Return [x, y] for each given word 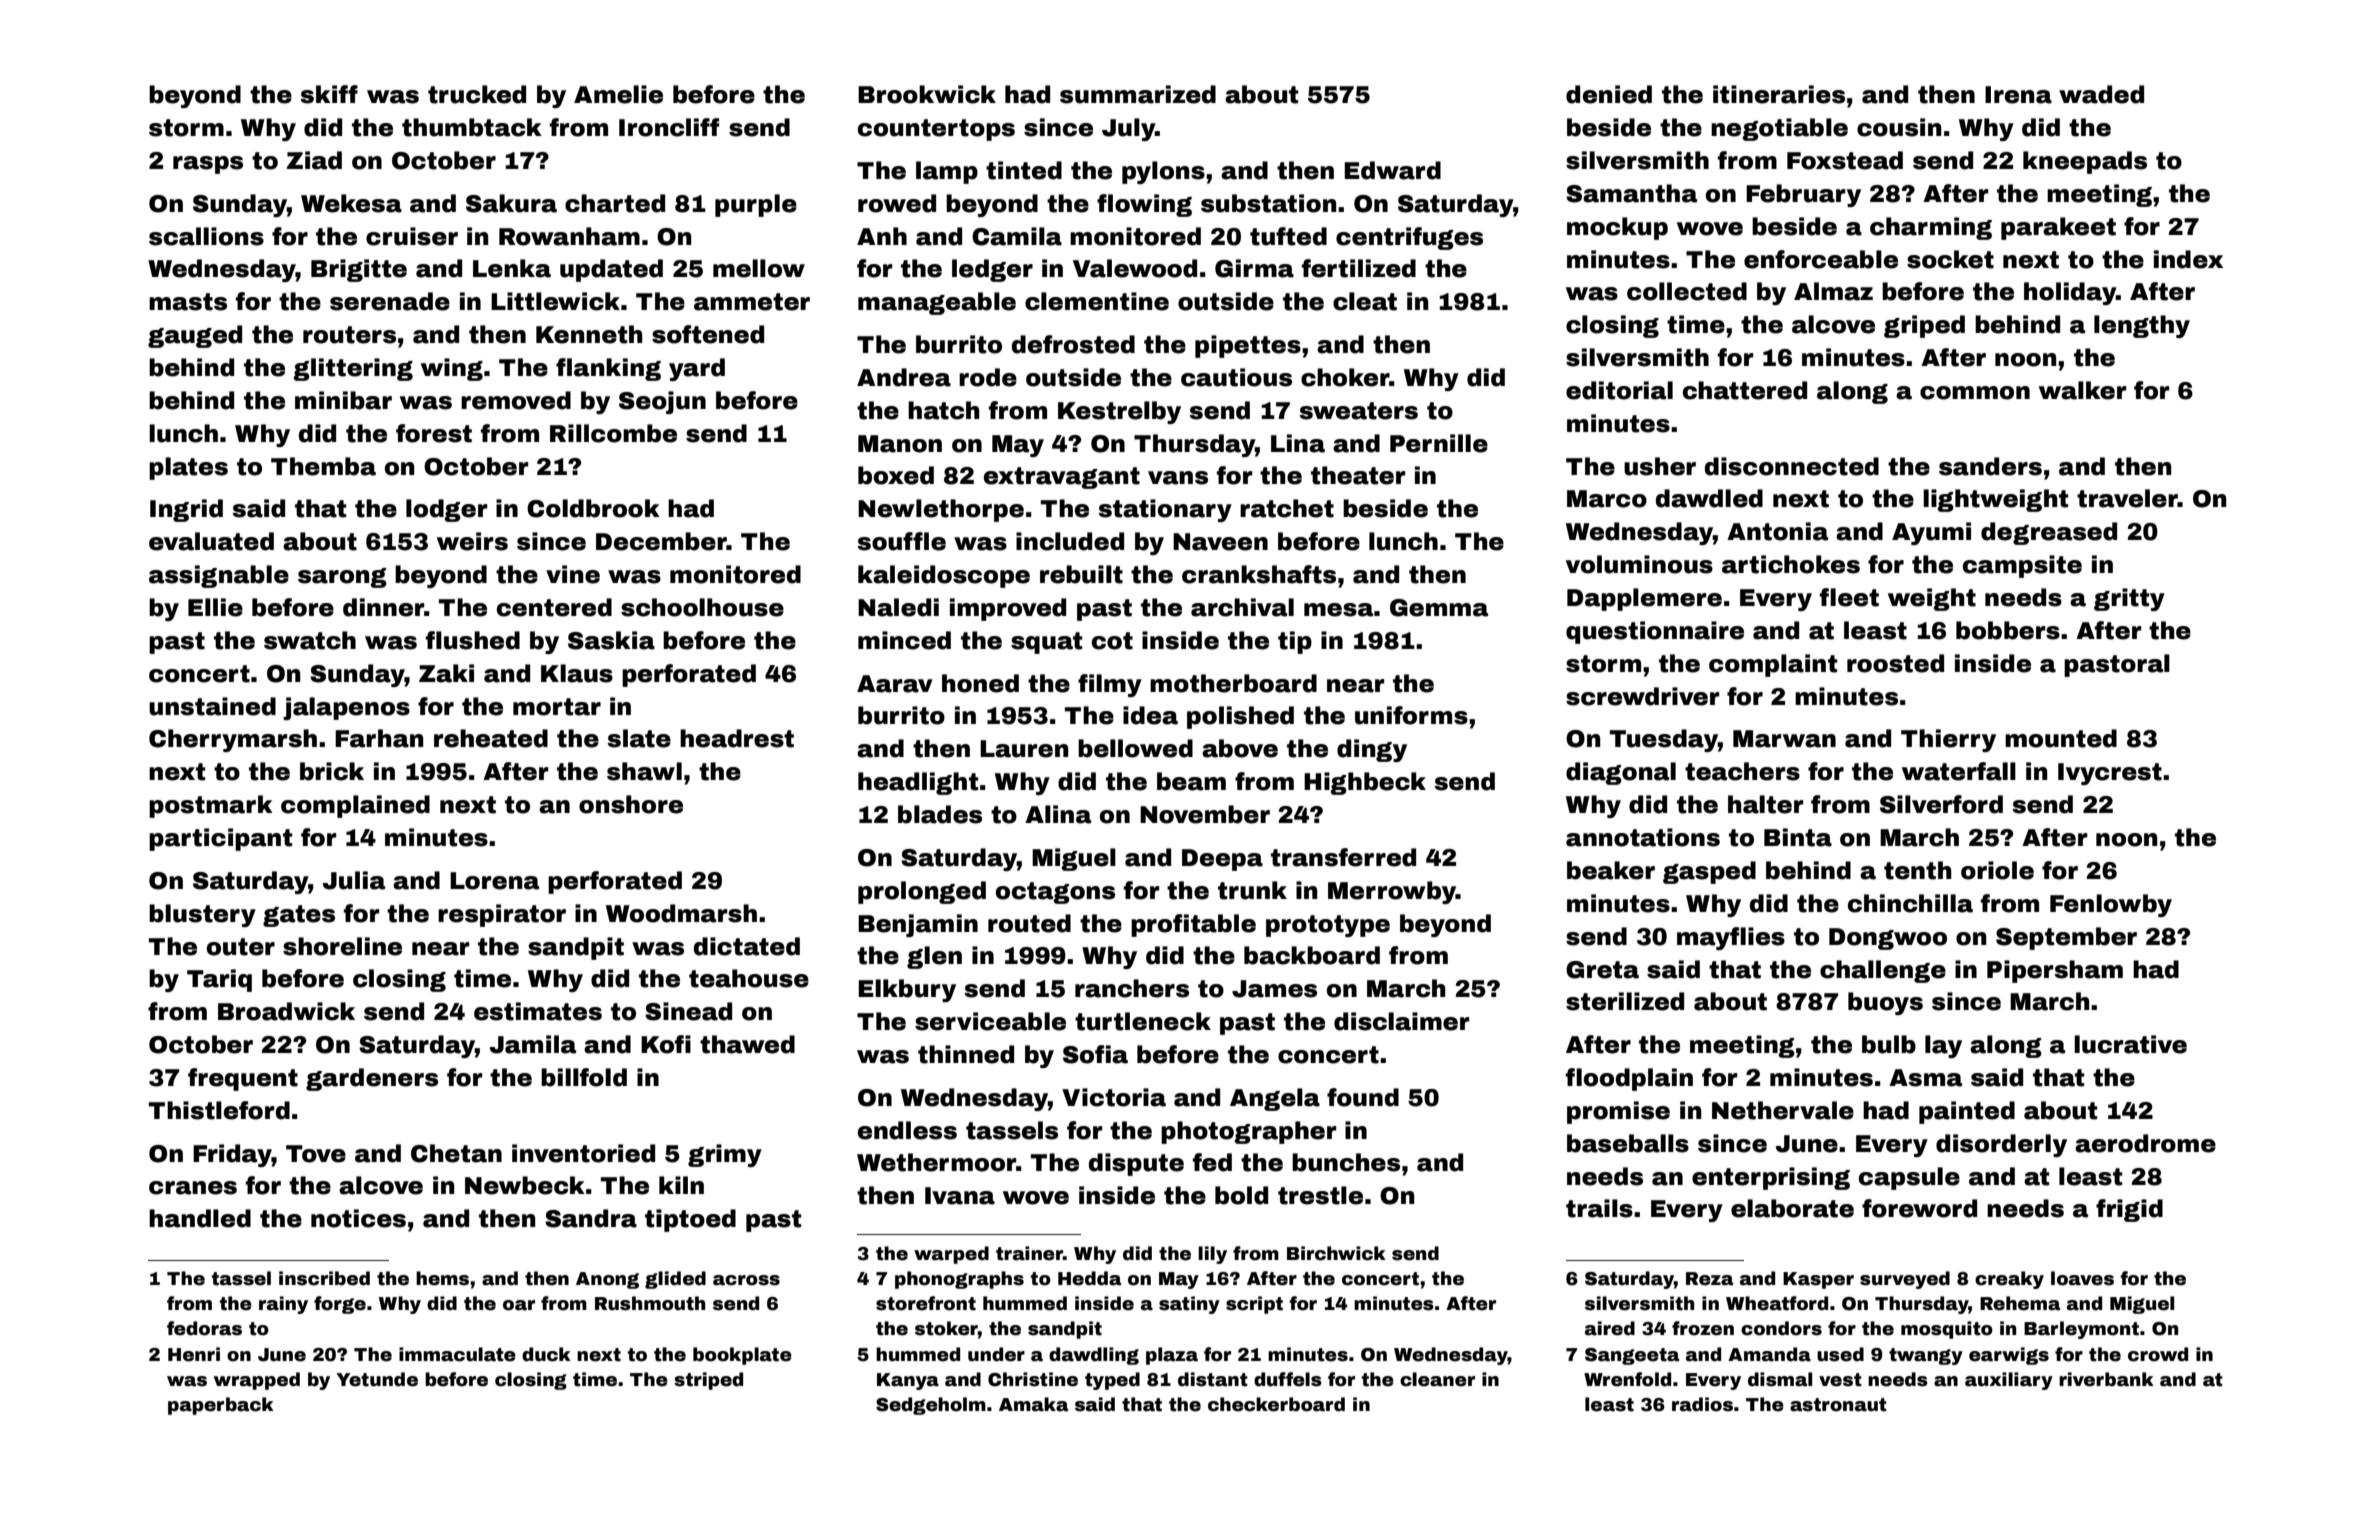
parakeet [2058, 228]
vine [573, 574]
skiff [329, 94]
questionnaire [1655, 632]
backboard [1312, 955]
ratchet [1287, 508]
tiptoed [690, 1220]
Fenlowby [2111, 905]
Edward [1392, 170]
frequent [243, 1079]
